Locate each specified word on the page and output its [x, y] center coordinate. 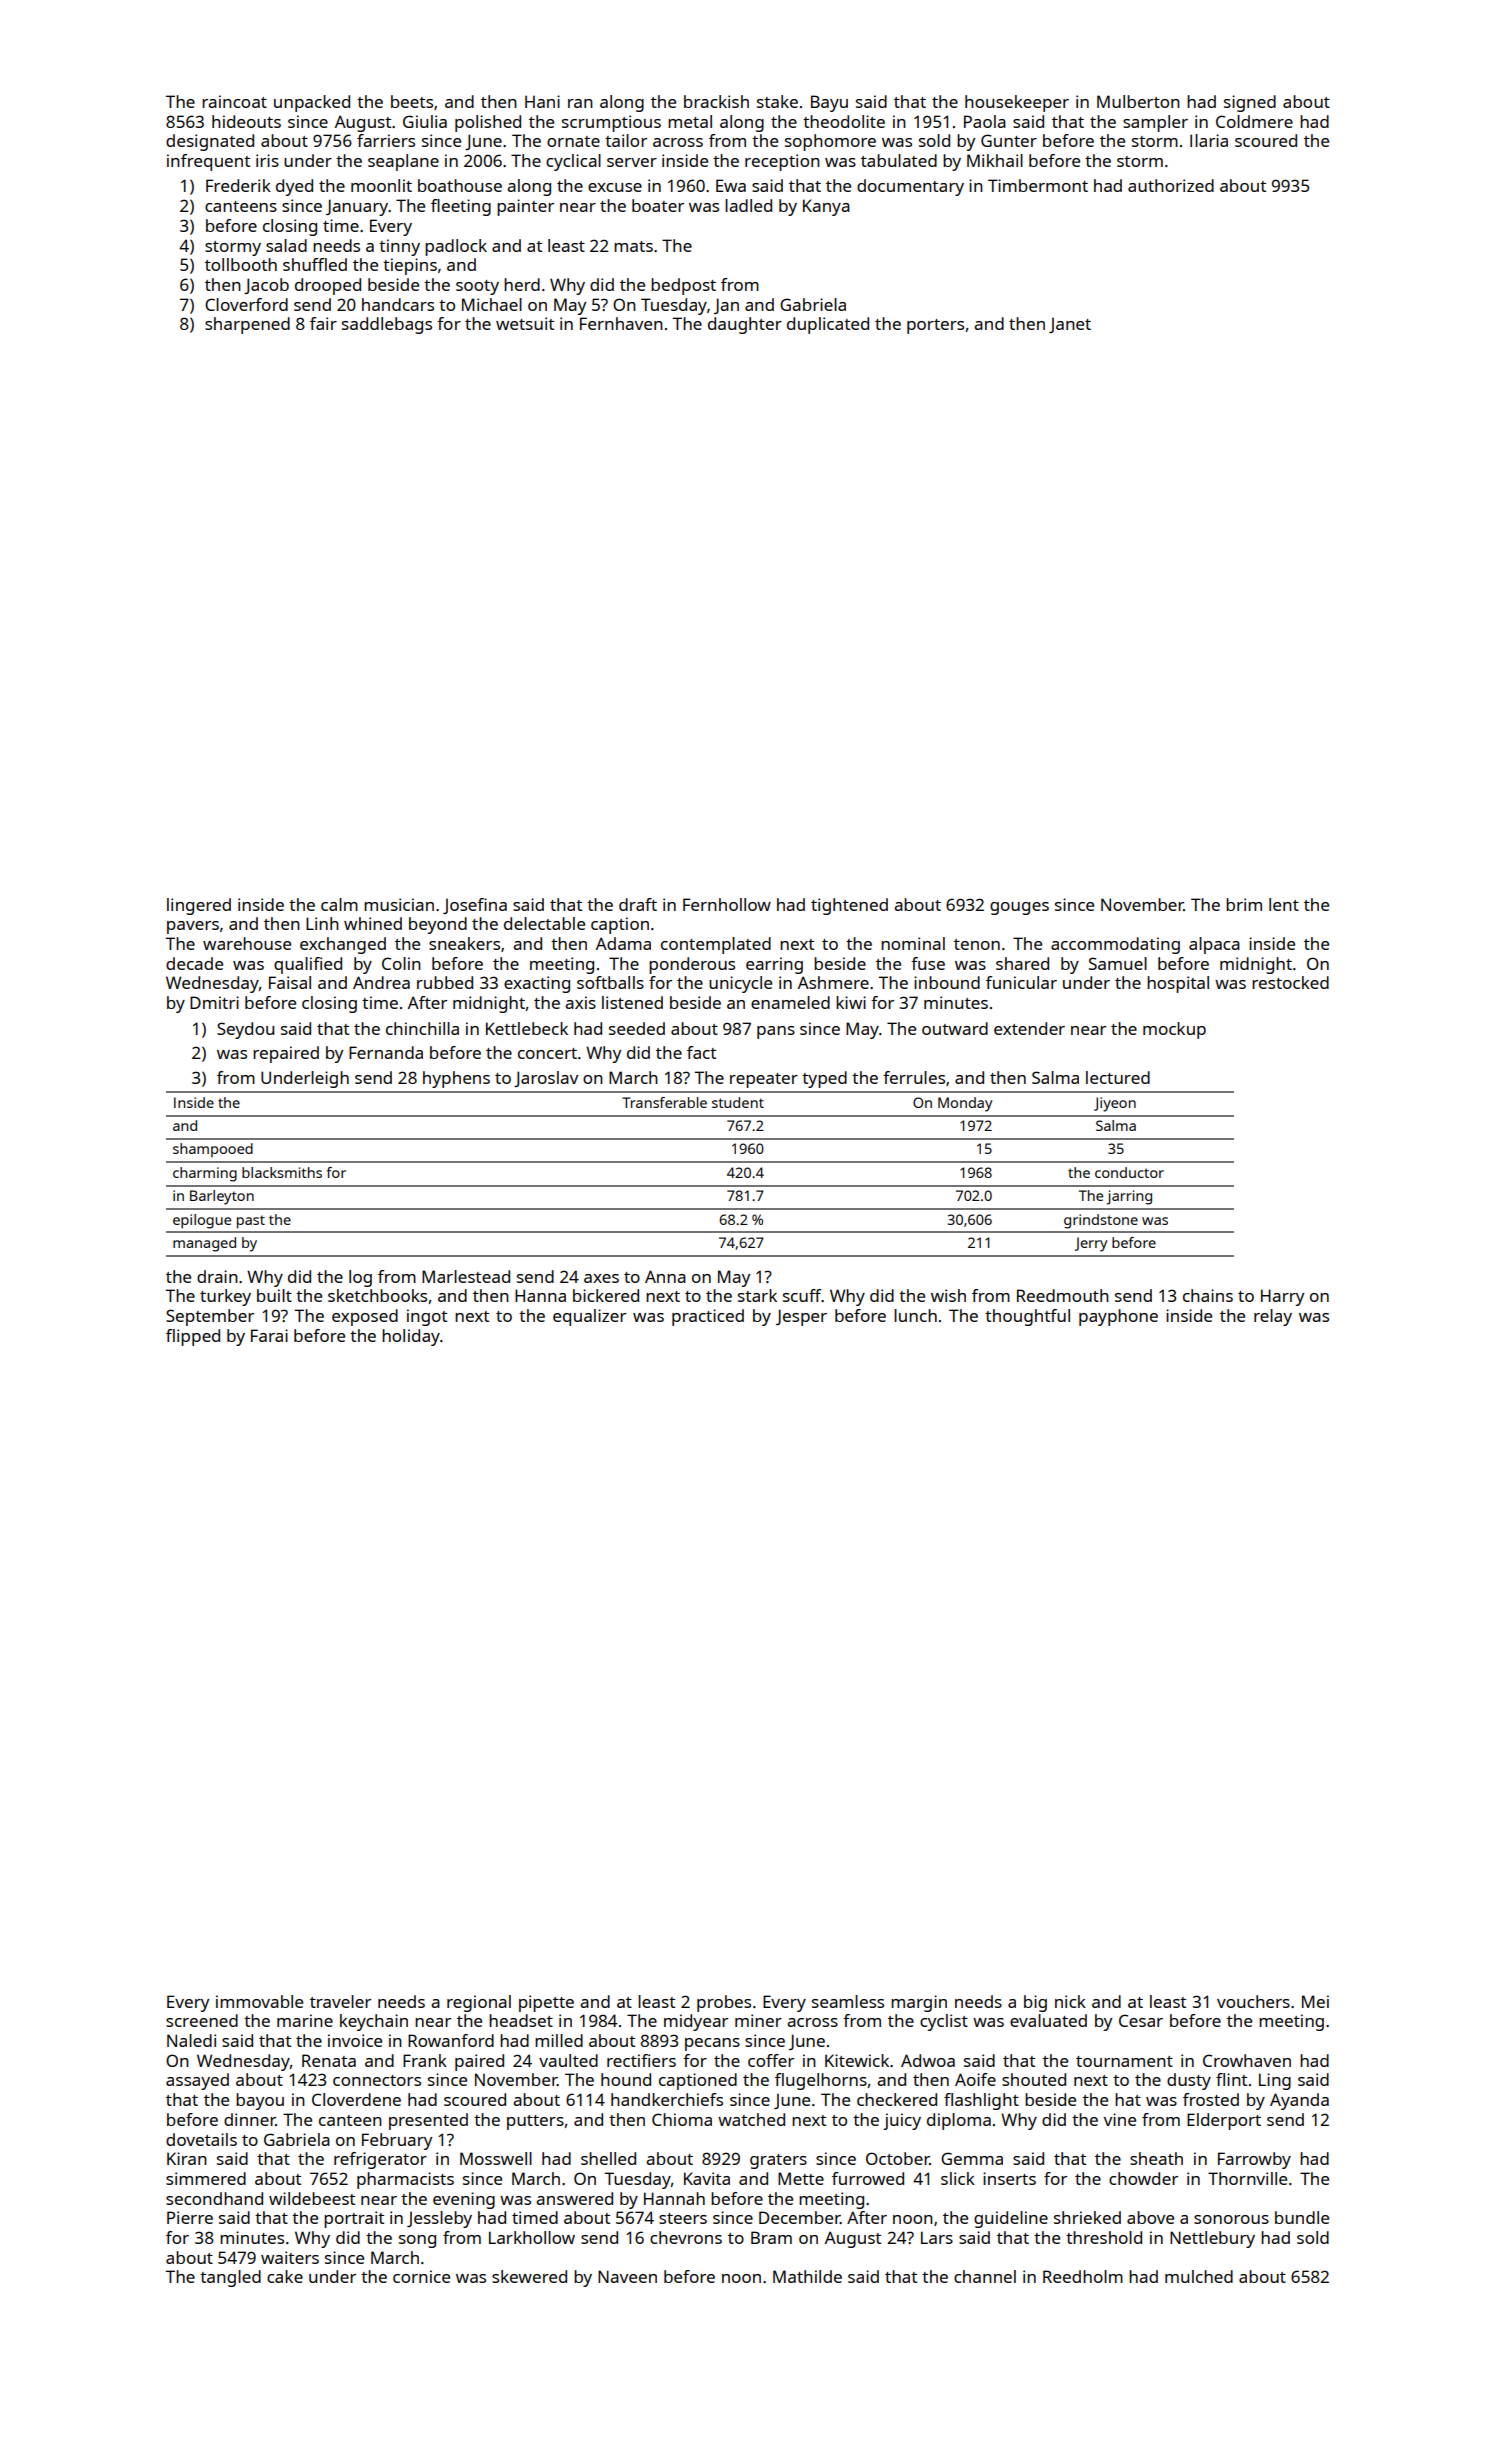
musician [399, 904]
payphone [1118, 1317]
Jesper [801, 1317]
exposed [365, 1317]
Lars [937, 2237]
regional [479, 2003]
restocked [1290, 982]
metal [690, 121]
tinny [399, 247]
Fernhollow [727, 904]
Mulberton [1138, 101]
